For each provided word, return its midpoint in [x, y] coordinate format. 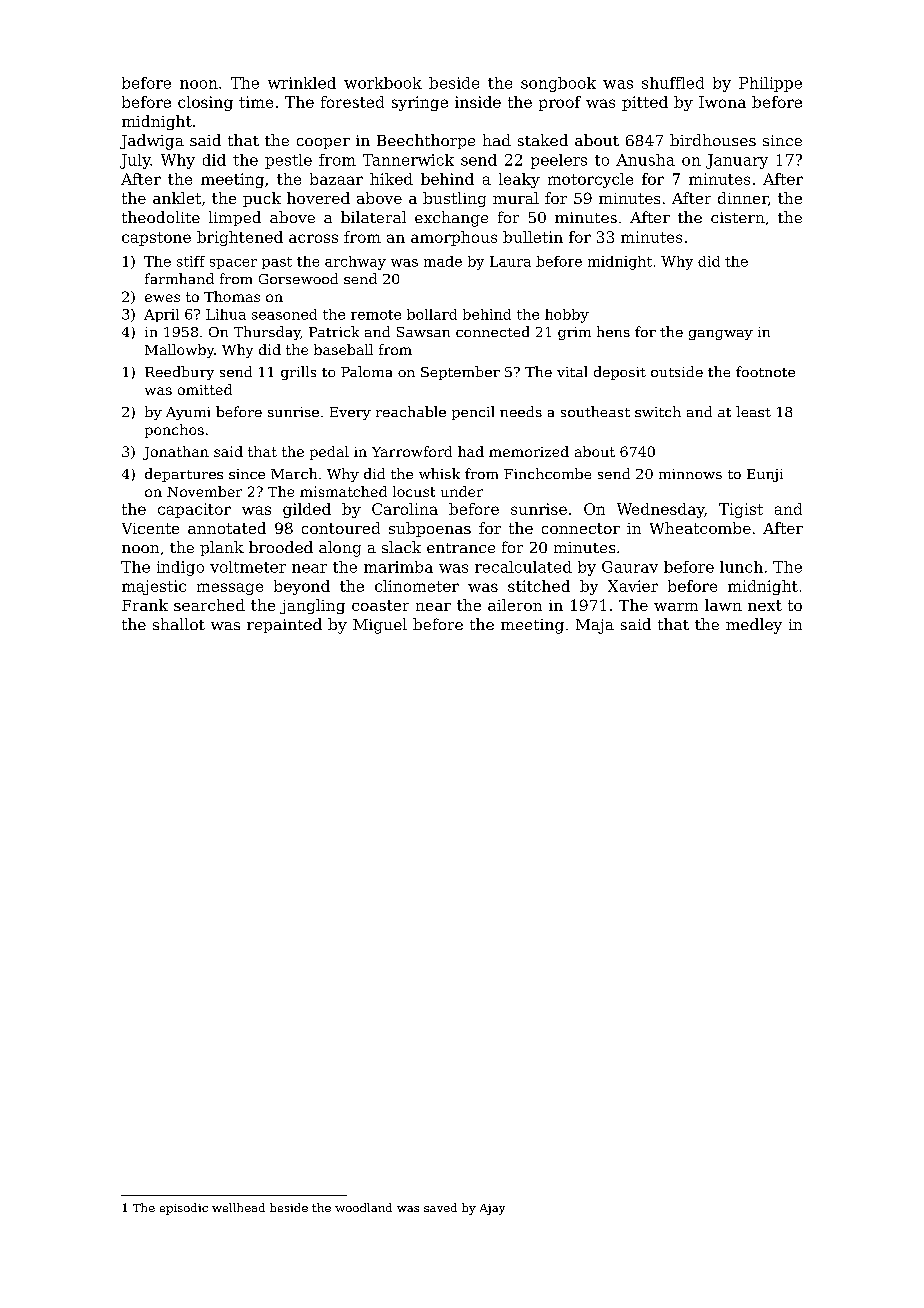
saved [440, 1207]
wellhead [238, 1207]
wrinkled [302, 83]
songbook [558, 84]
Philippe [770, 84]
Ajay [492, 1209]
